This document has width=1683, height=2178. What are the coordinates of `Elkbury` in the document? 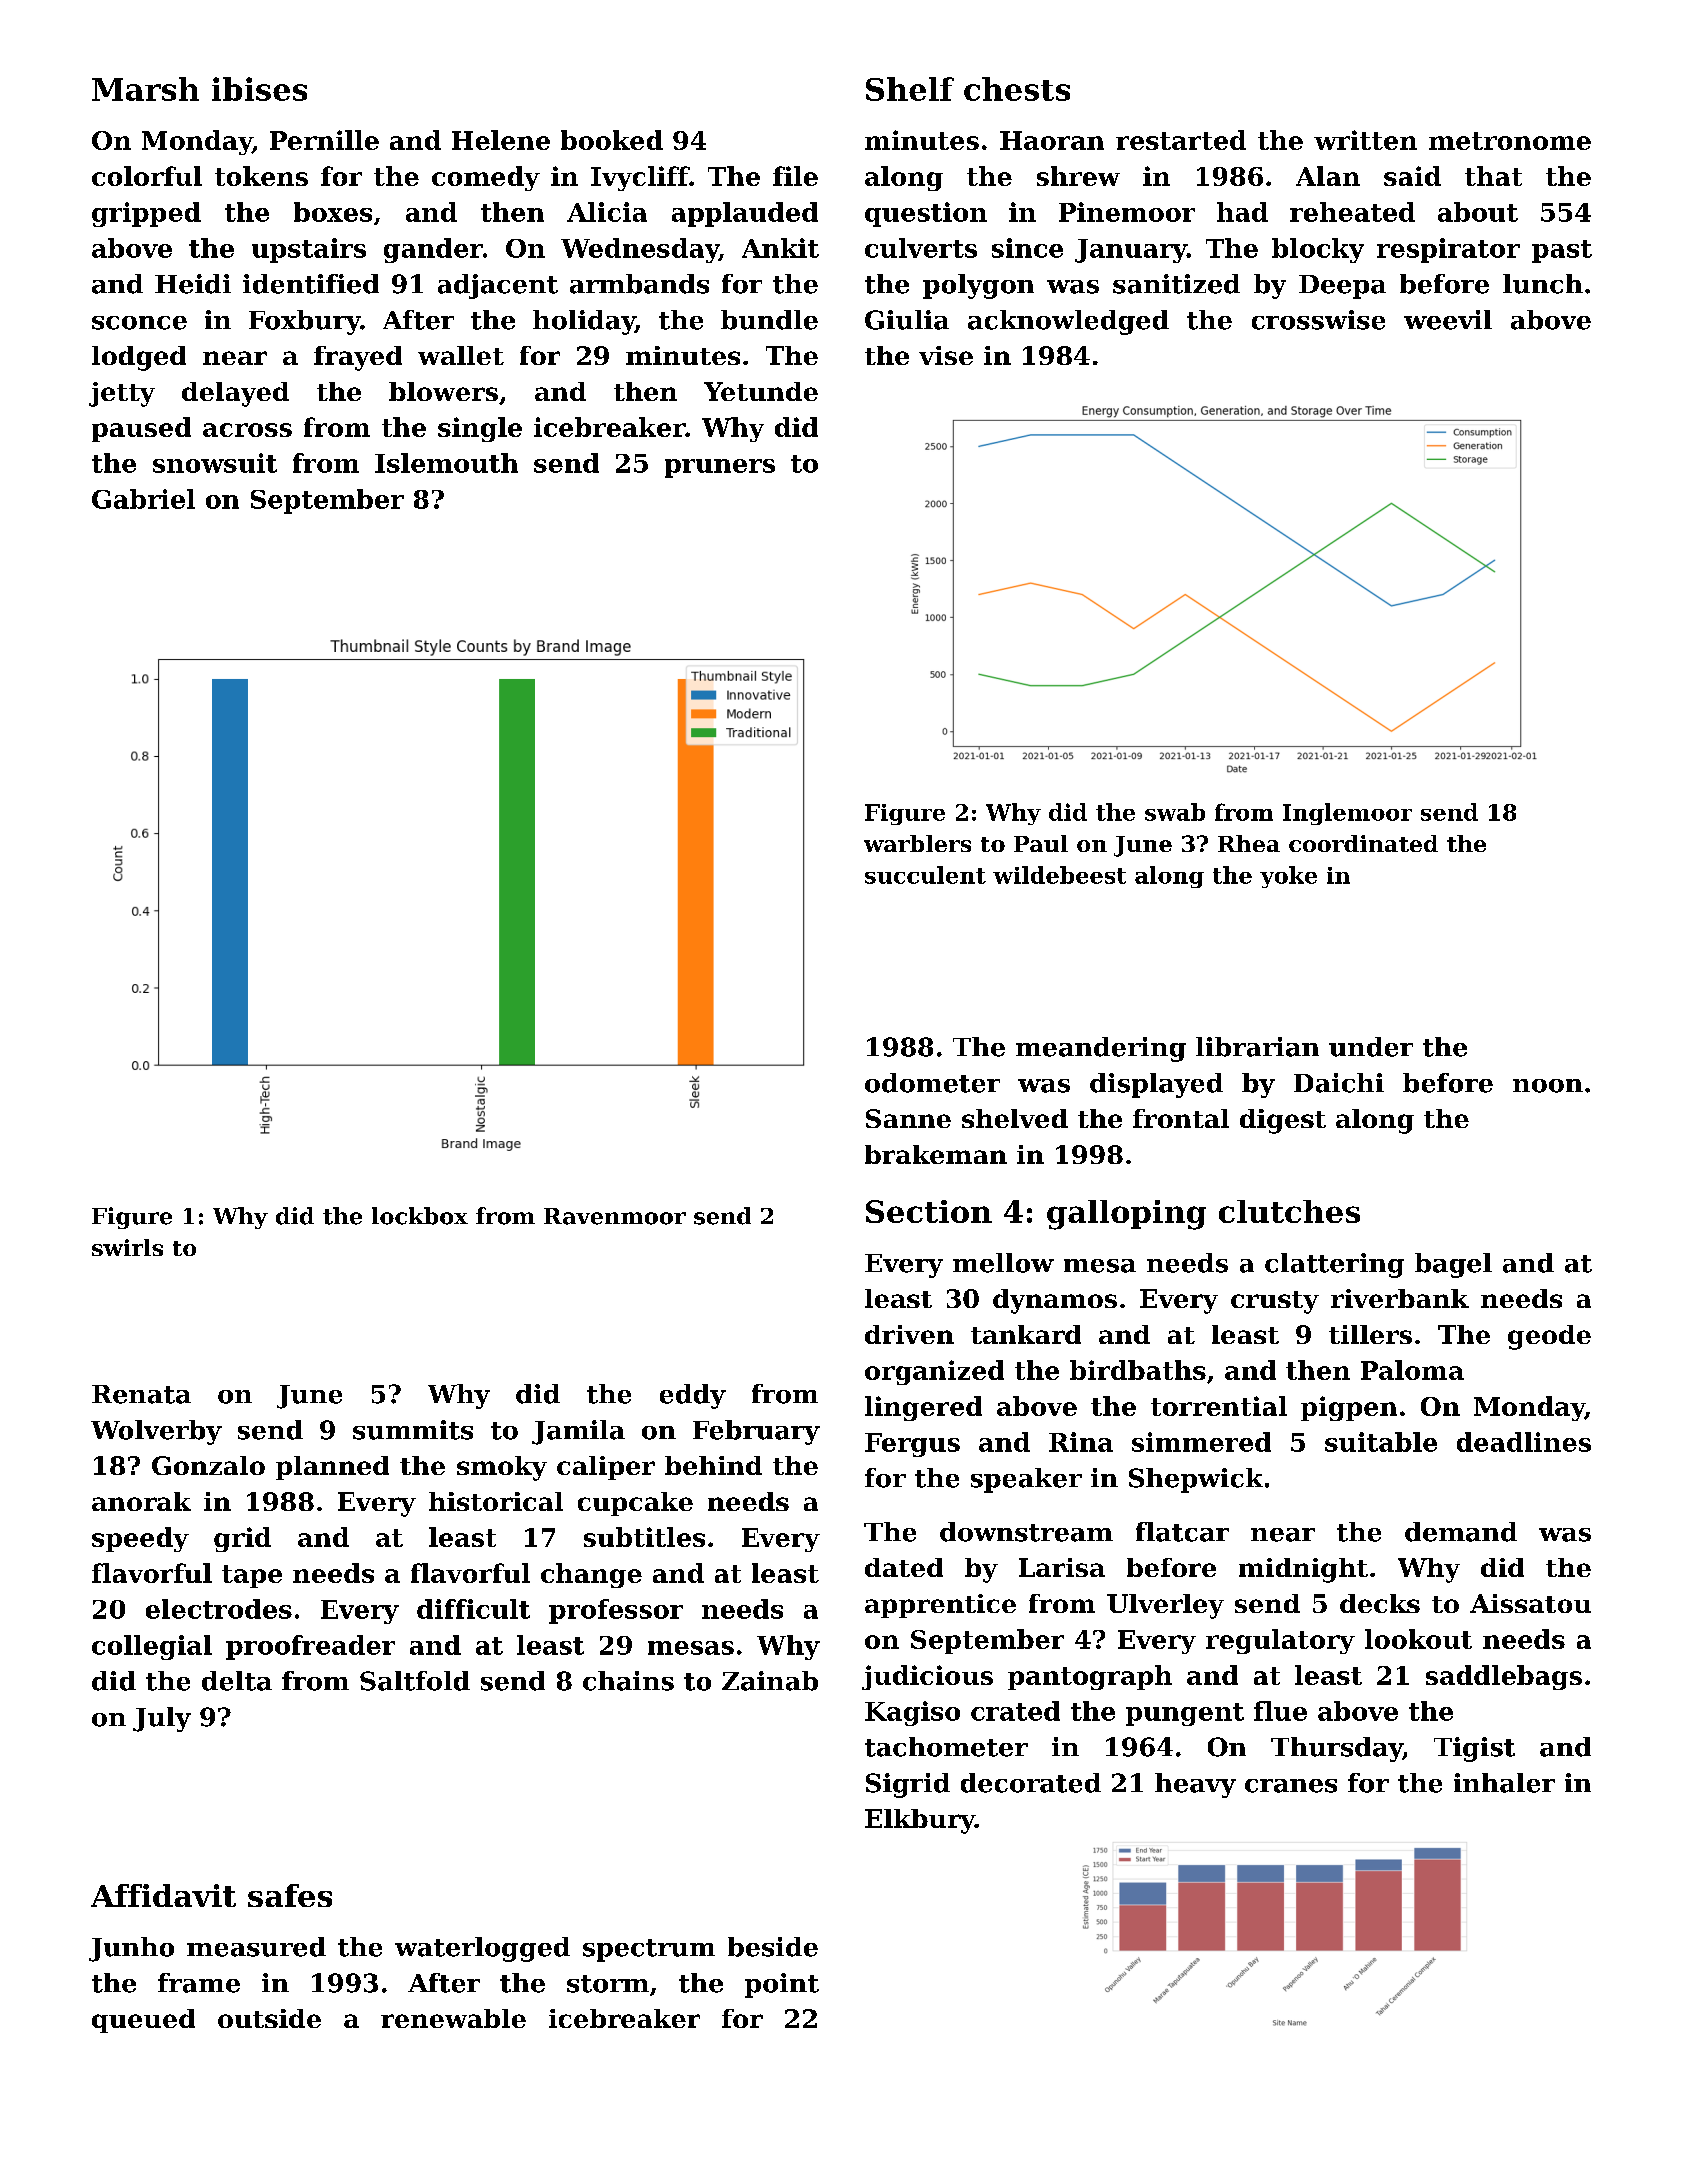 It's located at (920, 1821).
